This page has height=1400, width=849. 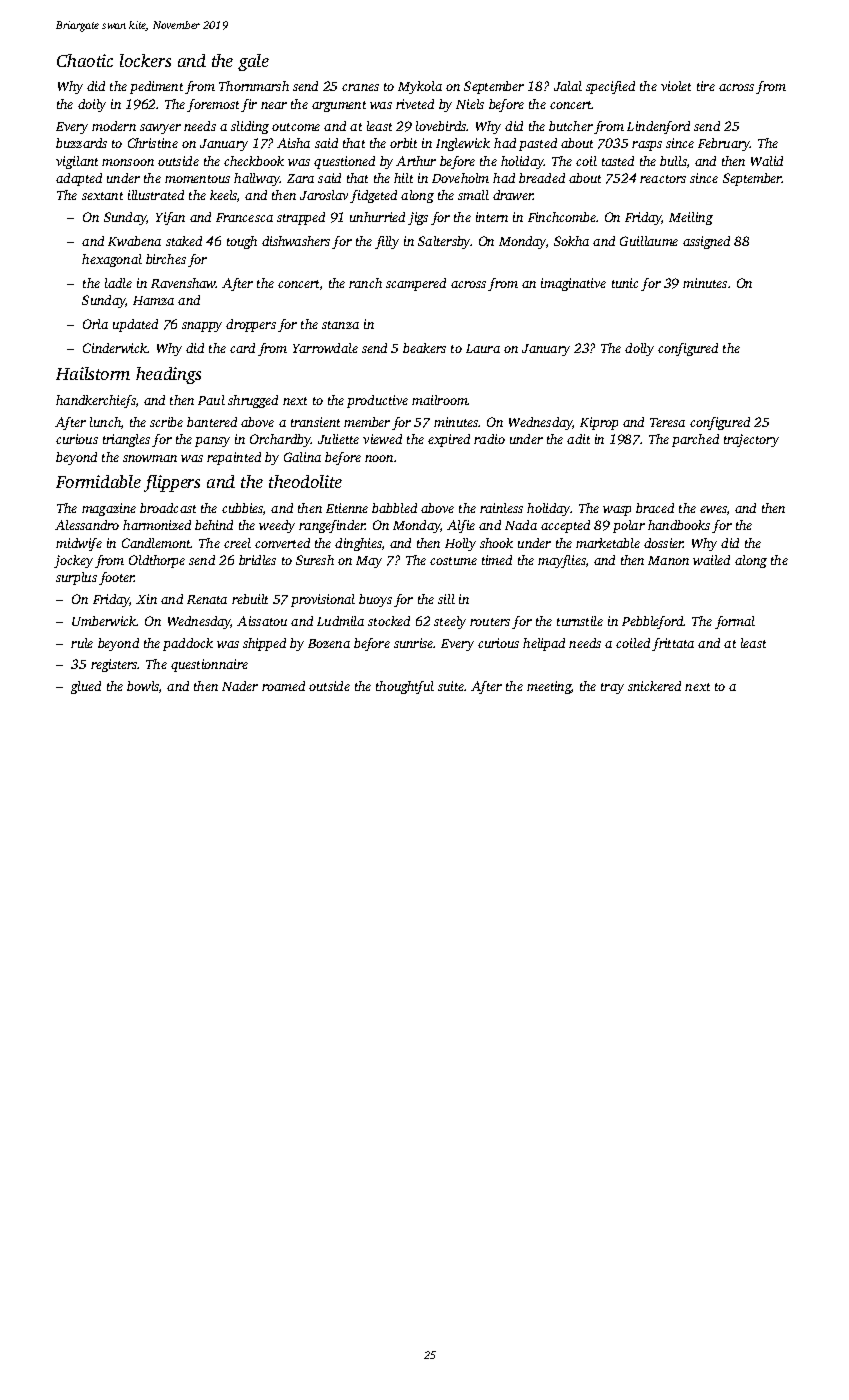 What do you see at coordinates (92, 105) in the page?
I see `doily` at bounding box center [92, 105].
